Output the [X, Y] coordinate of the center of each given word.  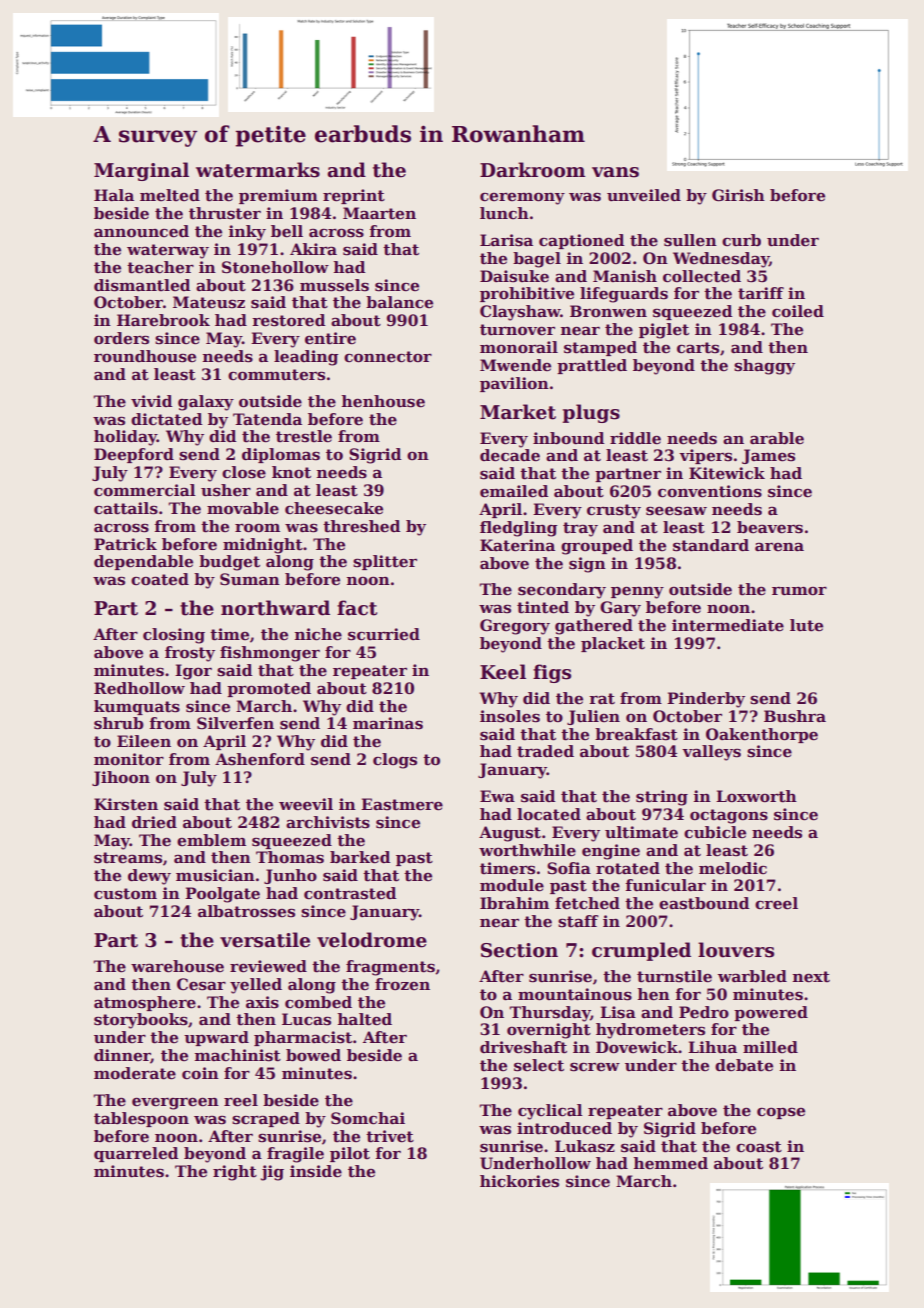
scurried [384, 634]
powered [771, 1013]
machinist [238, 1055]
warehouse [177, 966]
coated [160, 579]
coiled [798, 311]
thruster [225, 213]
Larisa [506, 240]
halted [365, 1019]
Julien [593, 717]
